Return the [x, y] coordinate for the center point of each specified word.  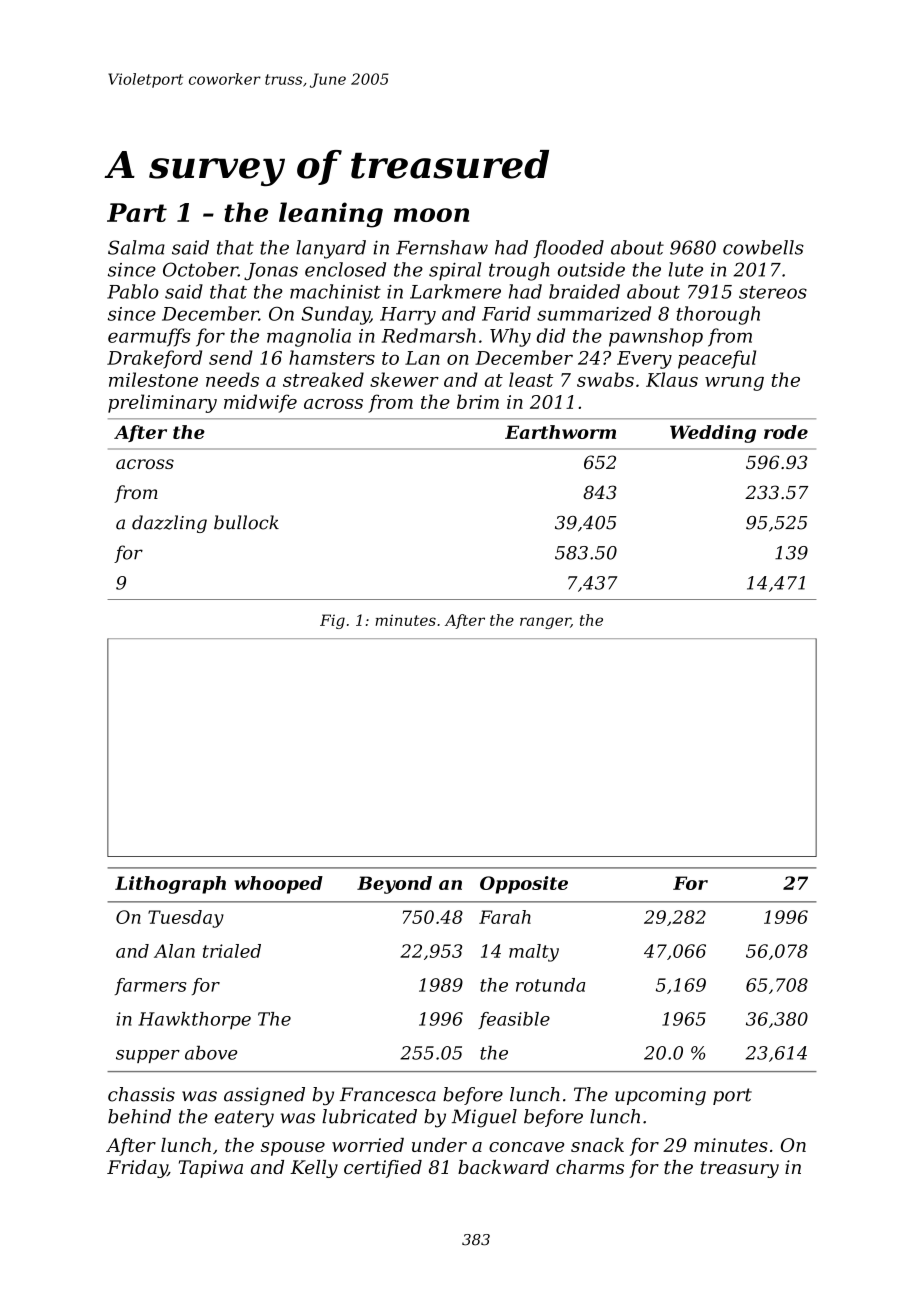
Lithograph [170, 885]
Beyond [394, 885]
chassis [141, 1094]
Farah [505, 917]
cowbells [763, 247]
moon [431, 215]
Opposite [524, 885]
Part [137, 212]
